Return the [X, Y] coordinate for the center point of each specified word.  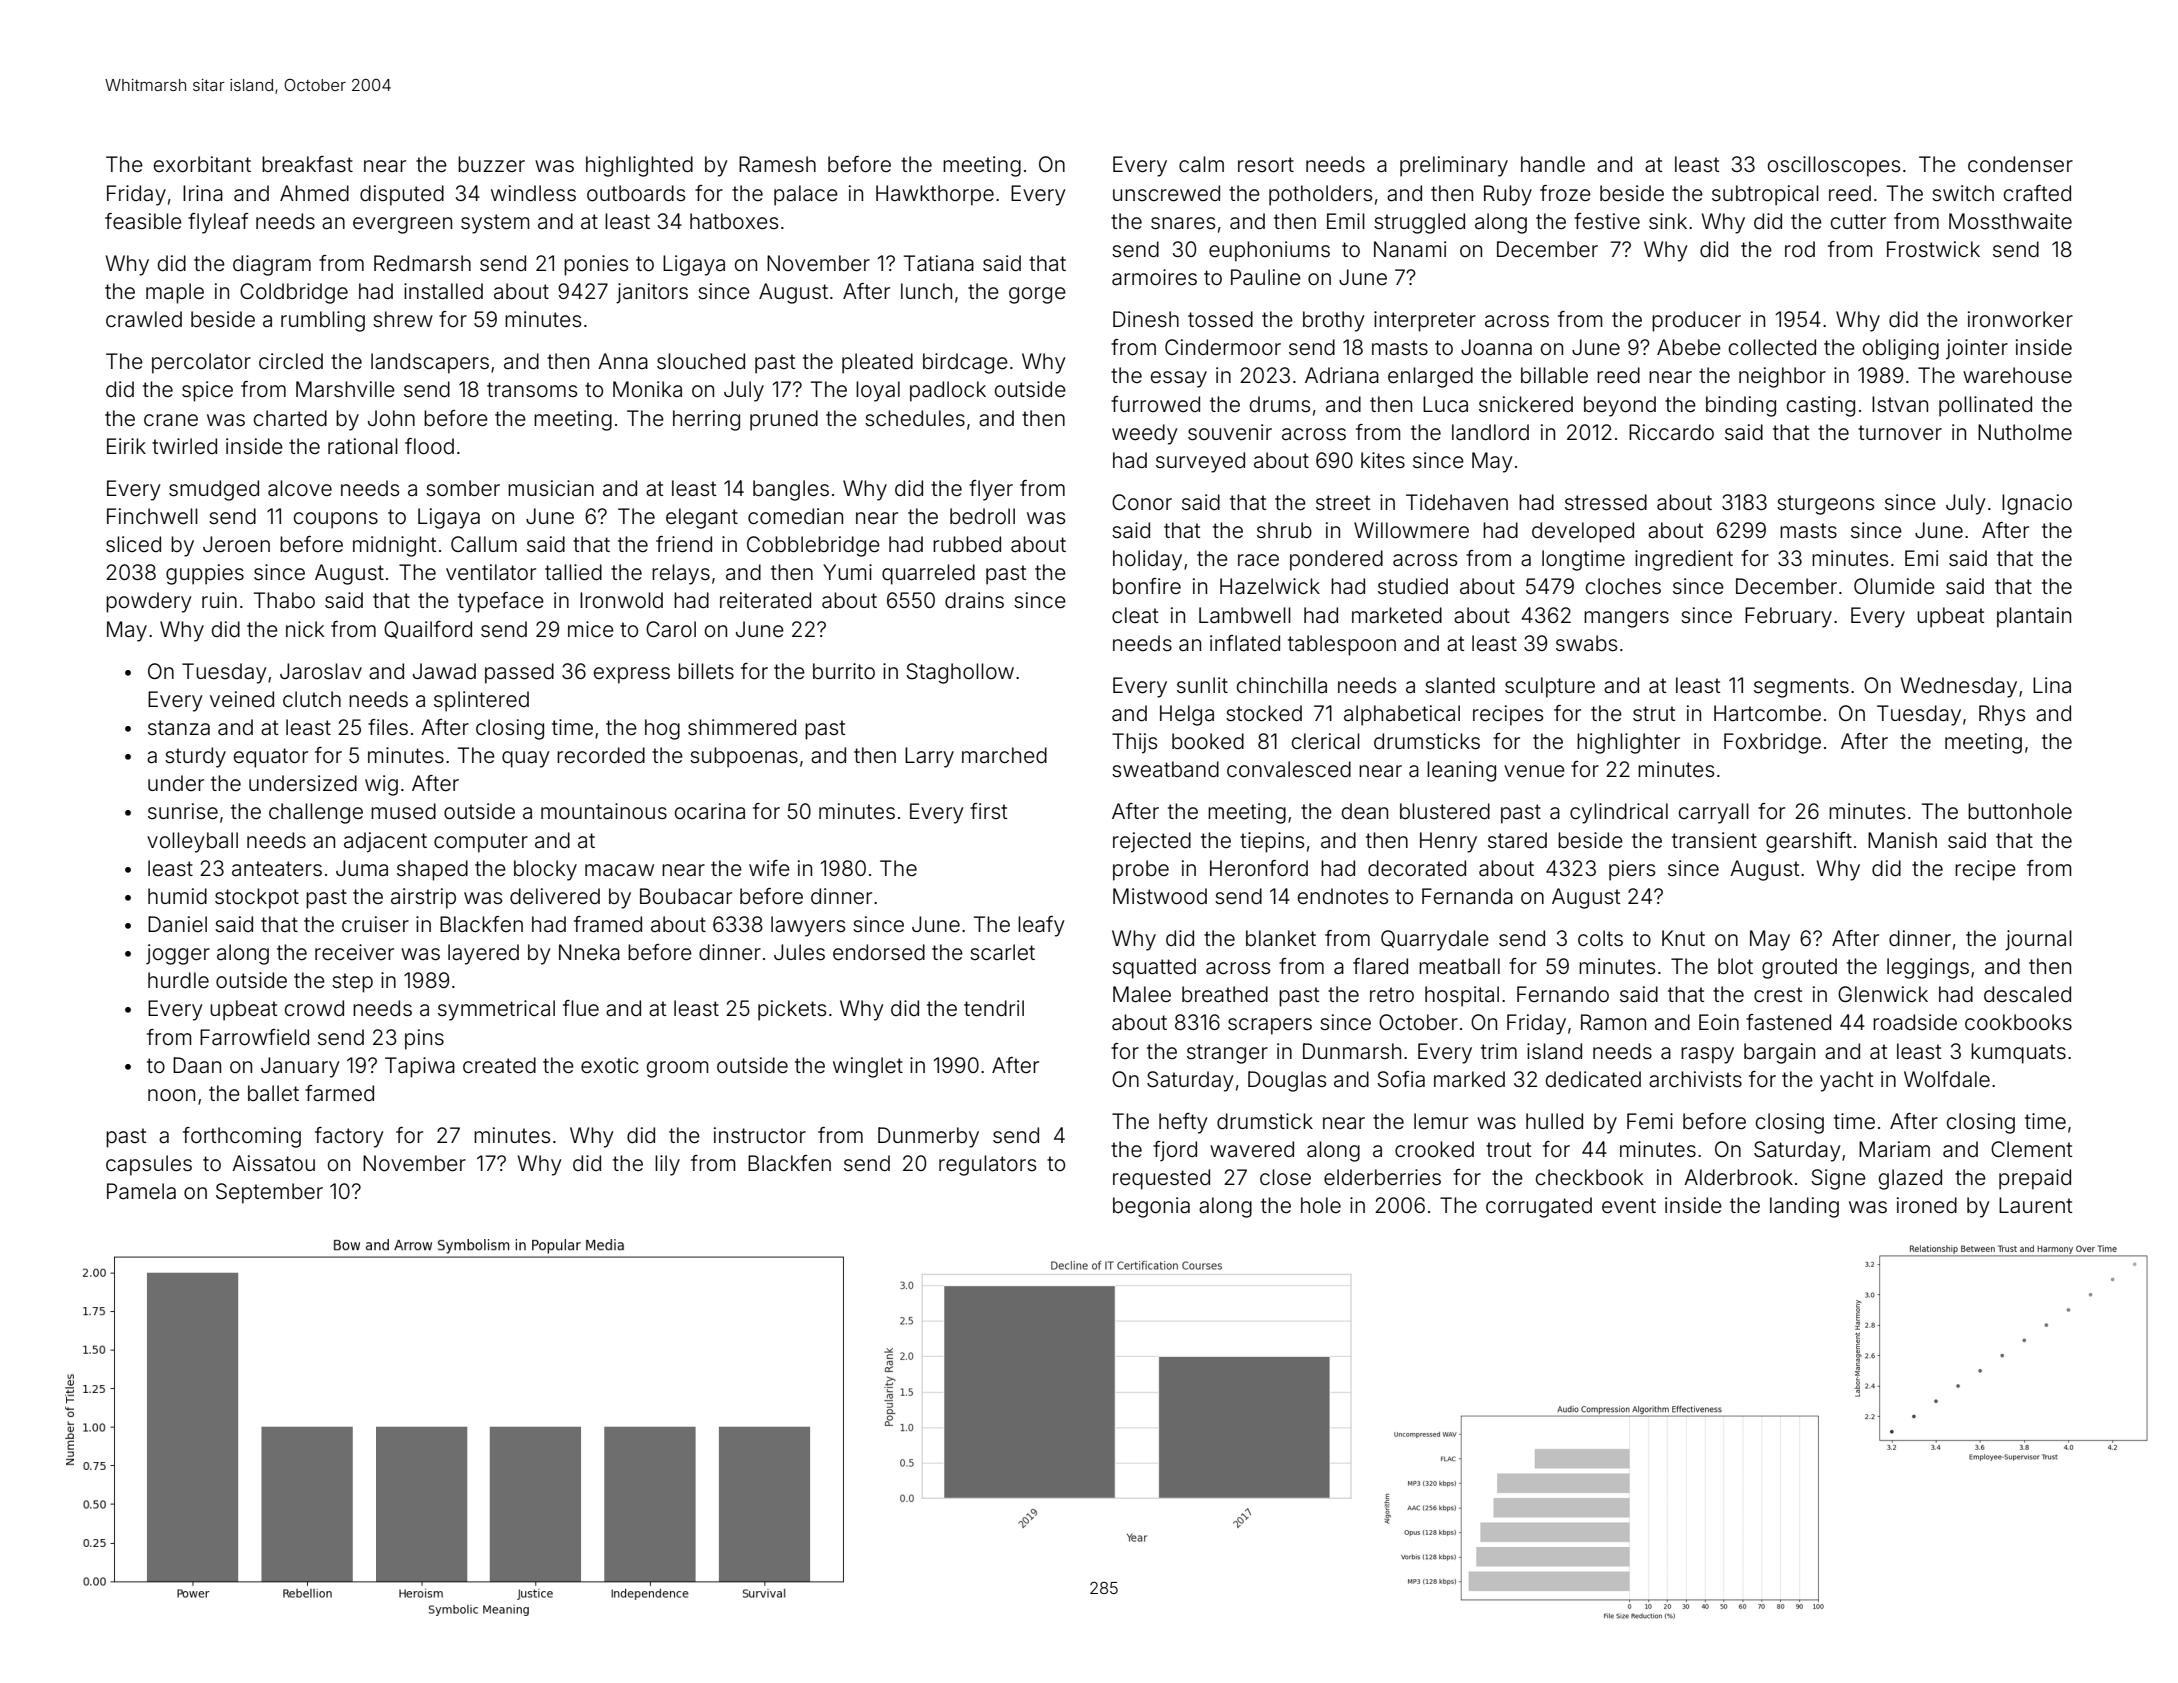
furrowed [1155, 404]
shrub [1284, 530]
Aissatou [273, 1163]
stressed [1606, 502]
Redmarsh [422, 263]
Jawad [444, 671]
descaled [2027, 994]
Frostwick [1933, 249]
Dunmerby [928, 1137]
